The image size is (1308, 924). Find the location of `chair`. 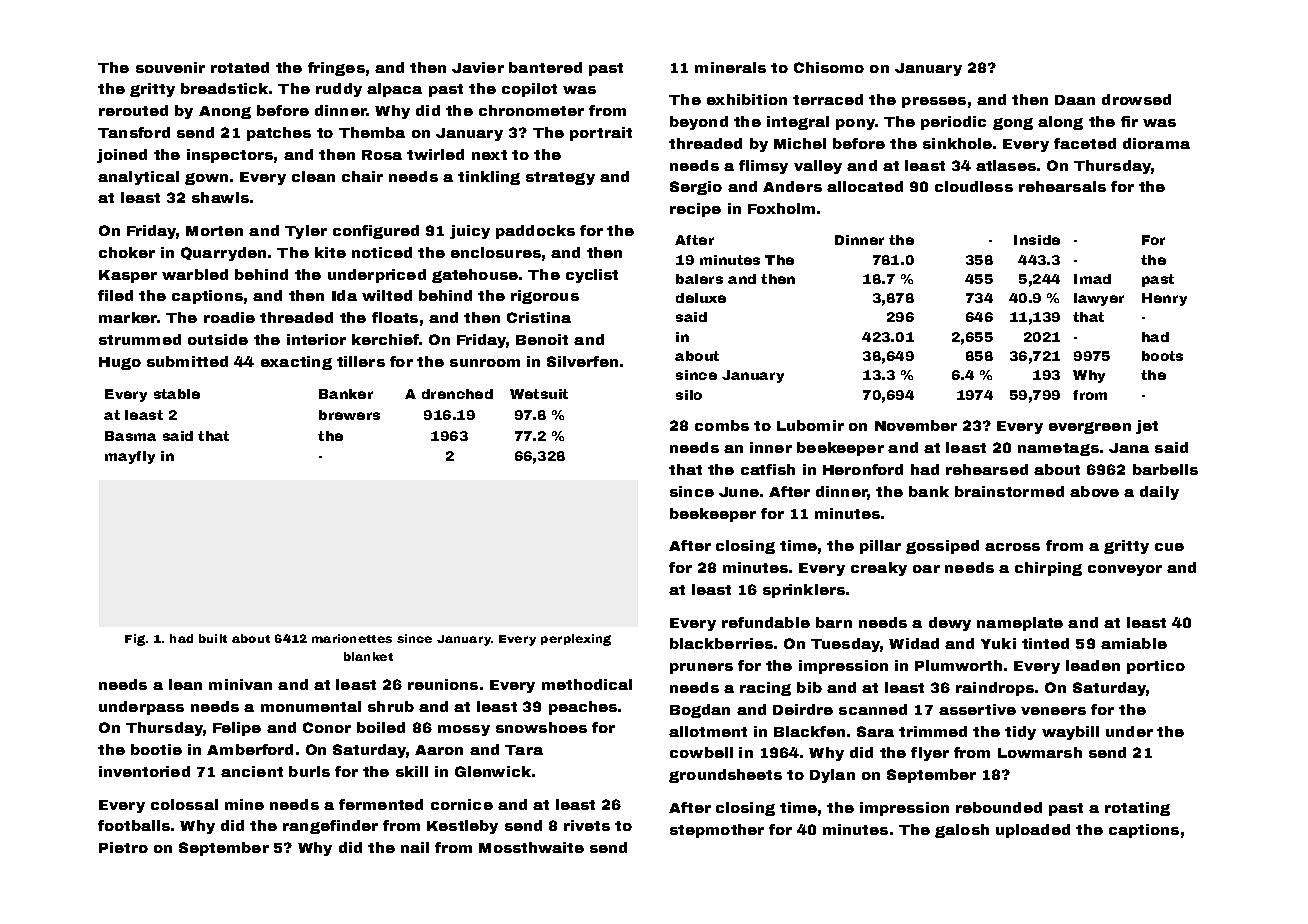

chair is located at coordinates (362, 176).
